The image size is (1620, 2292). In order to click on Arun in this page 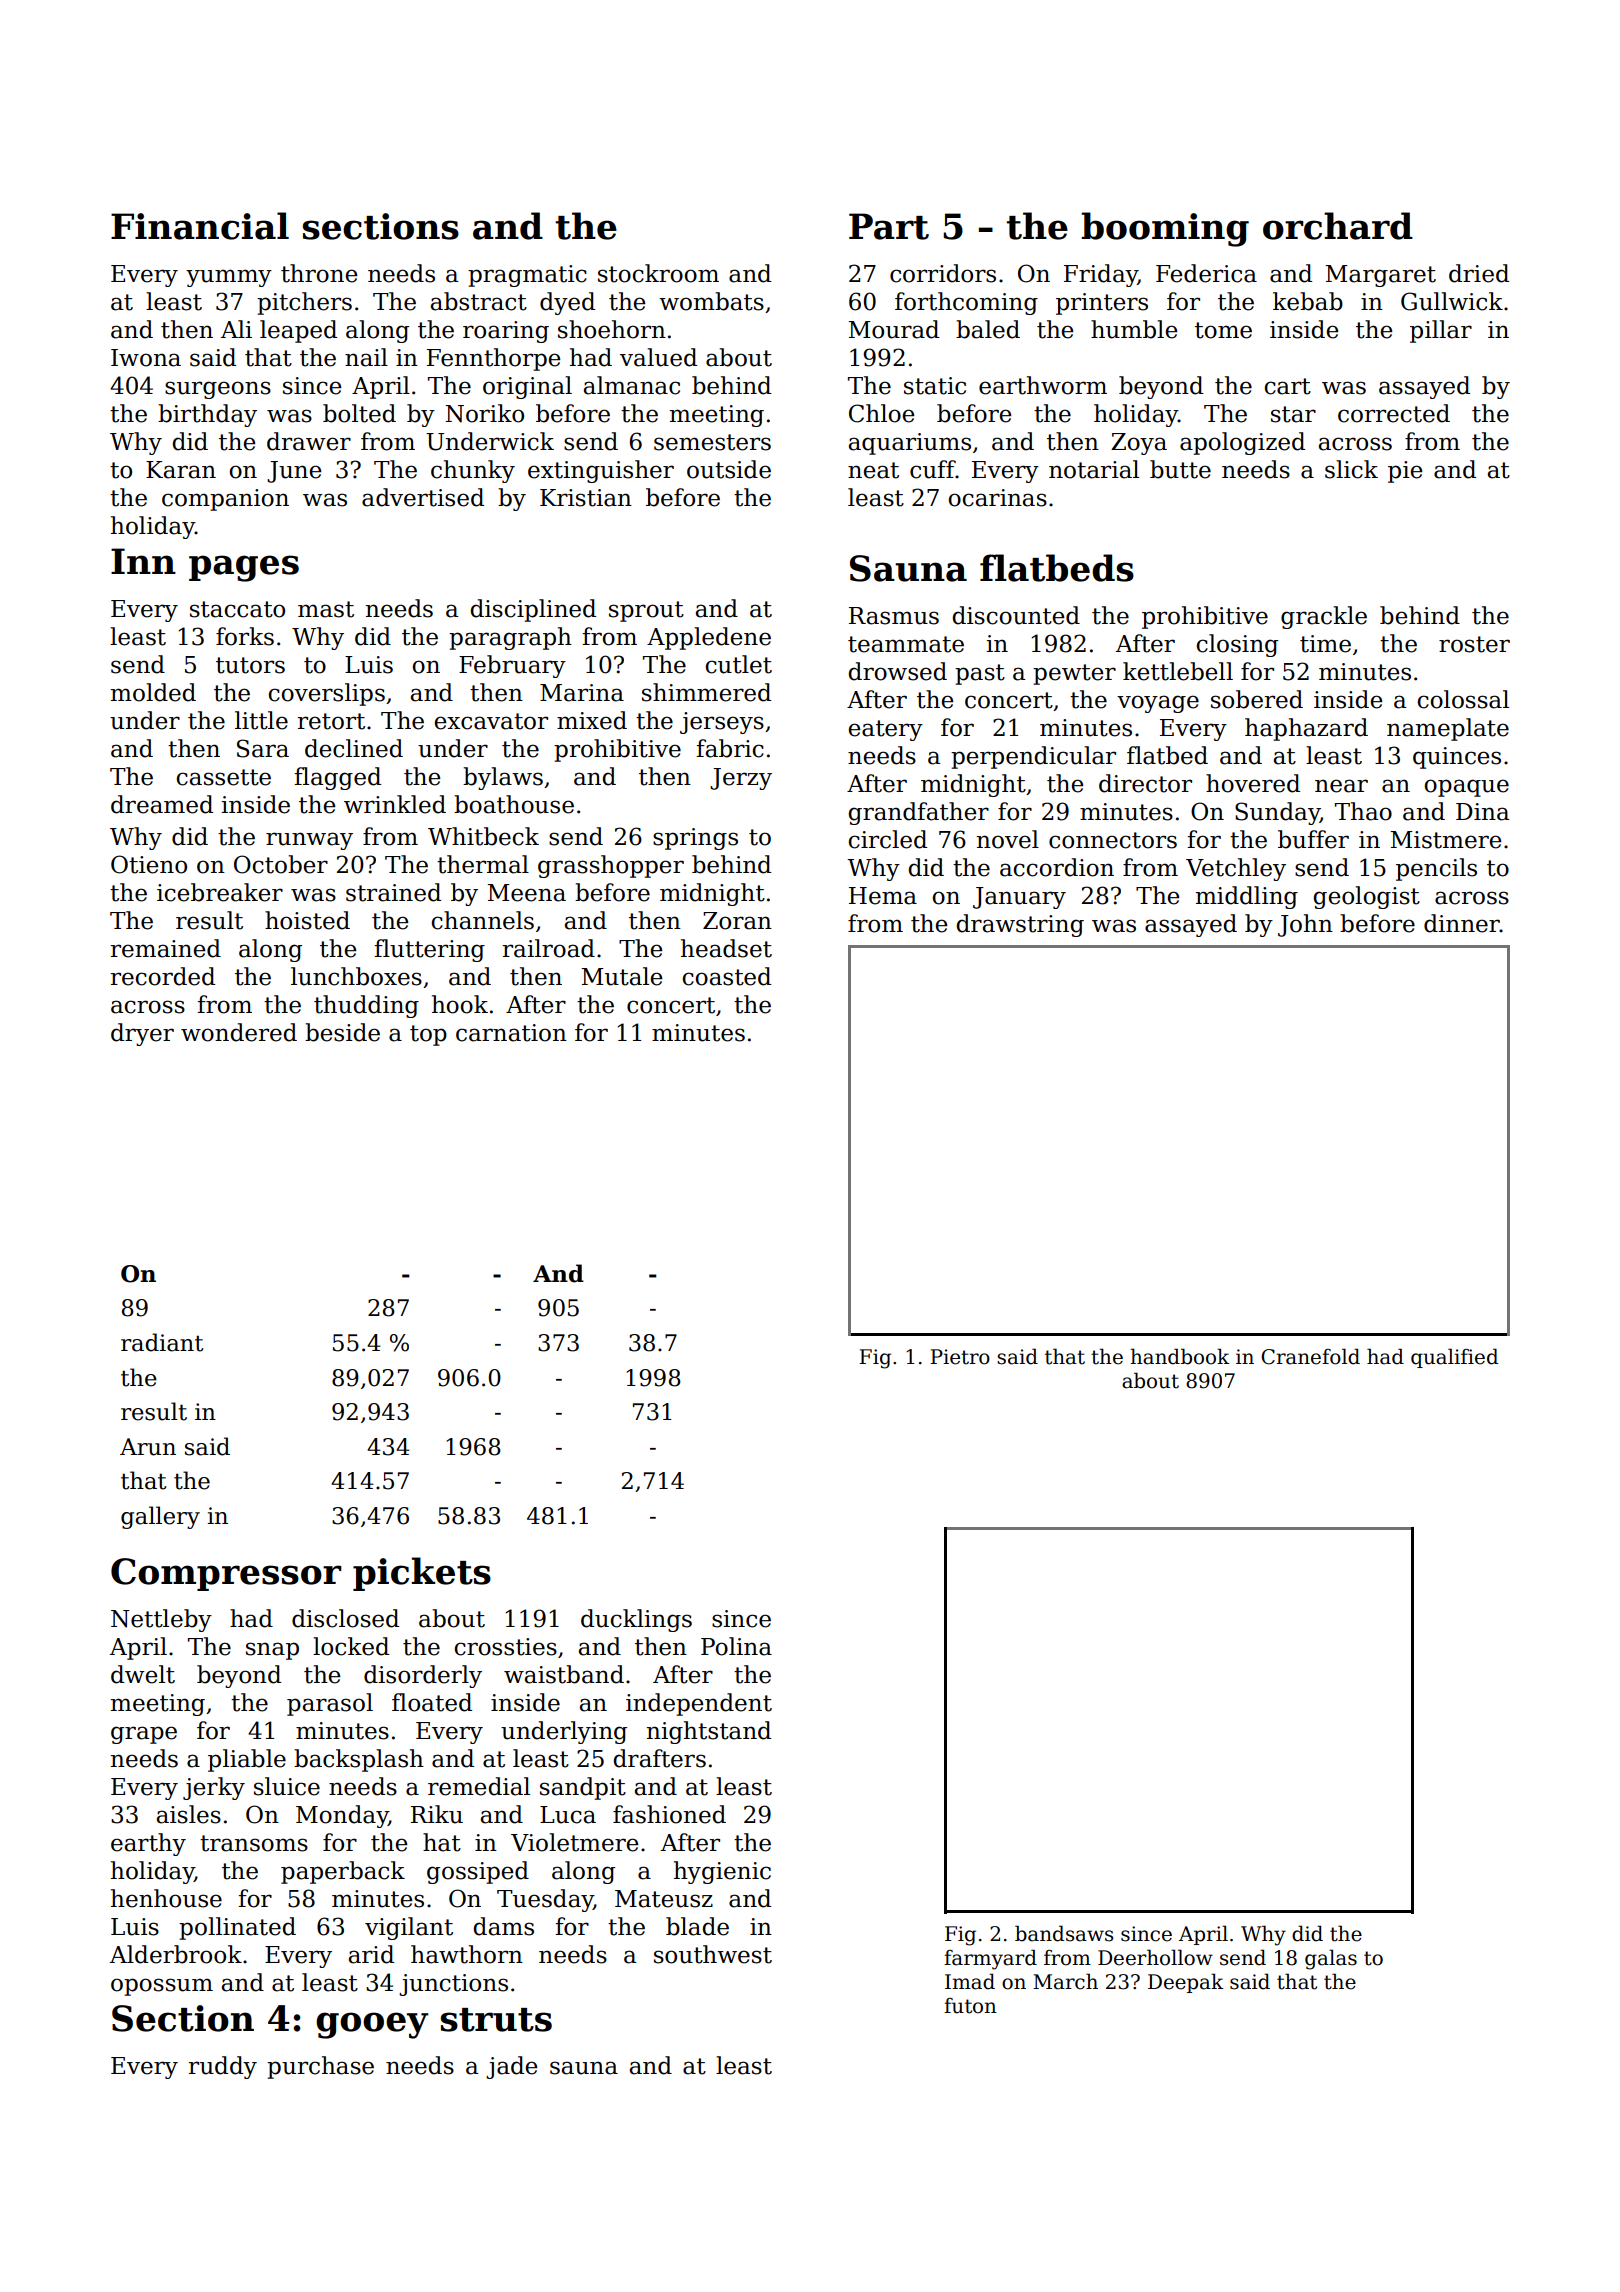, I will do `click(148, 1447)`.
